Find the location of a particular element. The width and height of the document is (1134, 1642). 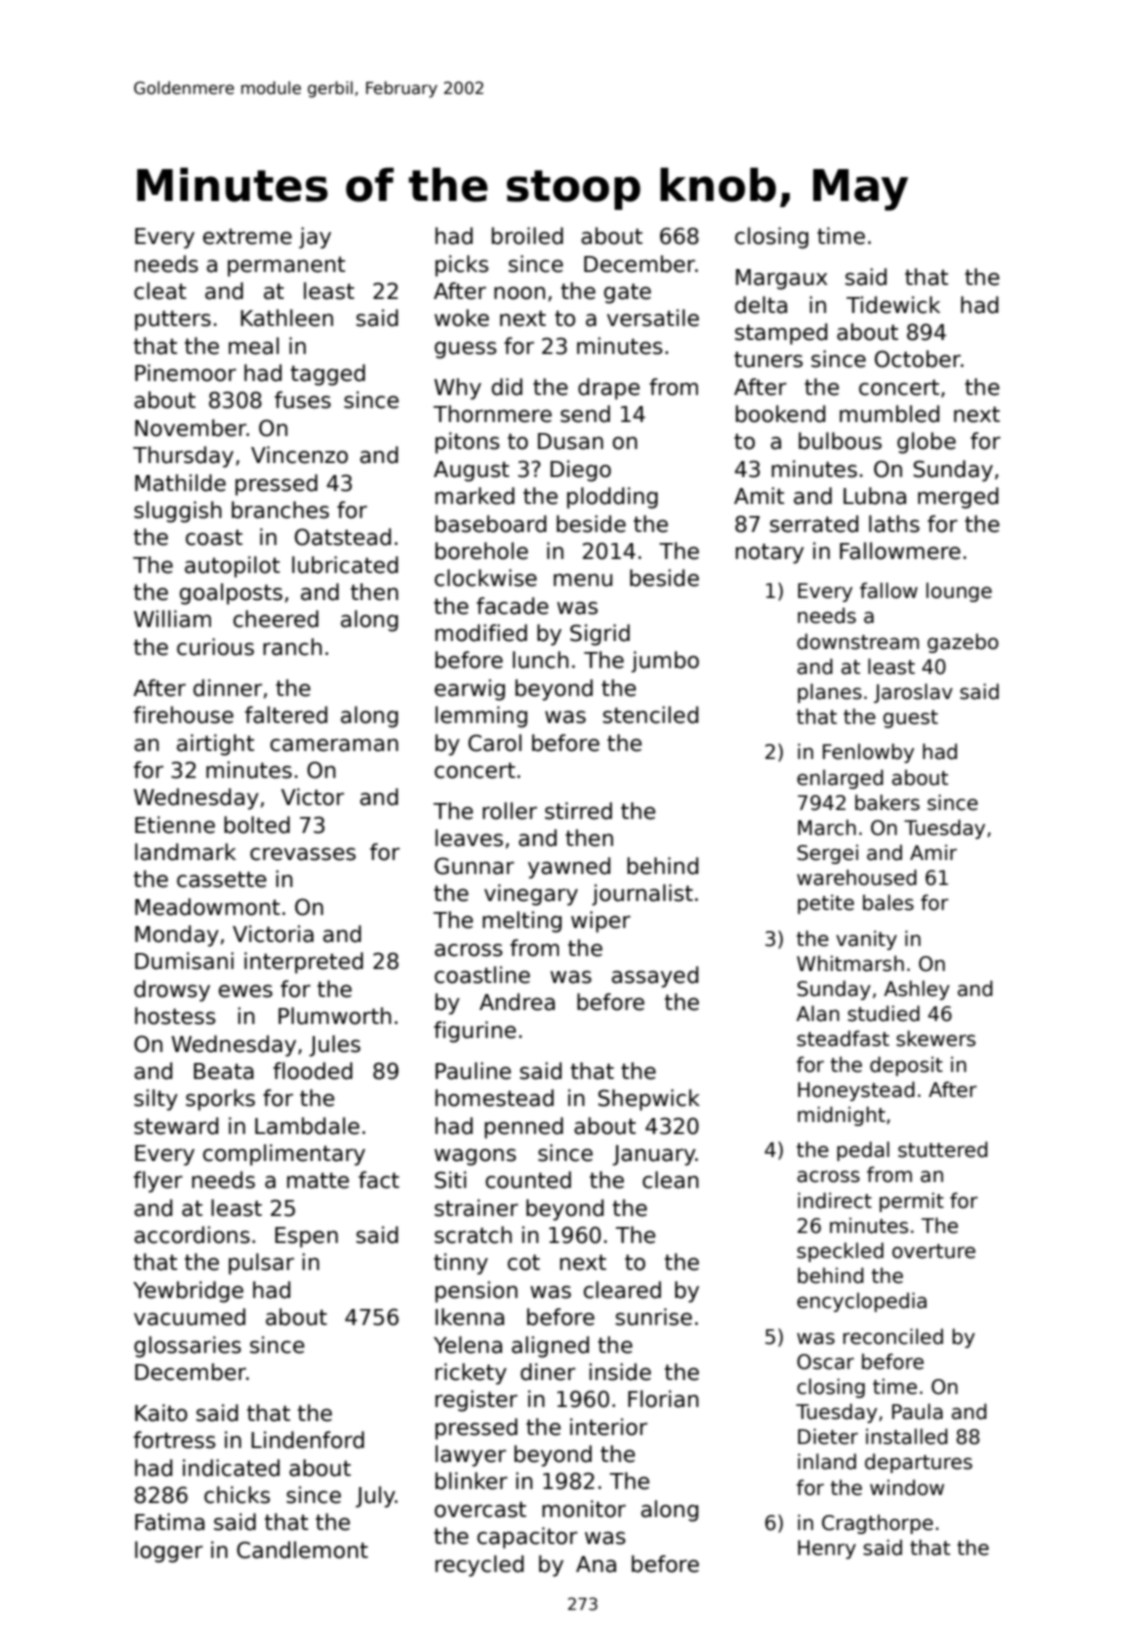

deposit is located at coordinates (906, 1066).
